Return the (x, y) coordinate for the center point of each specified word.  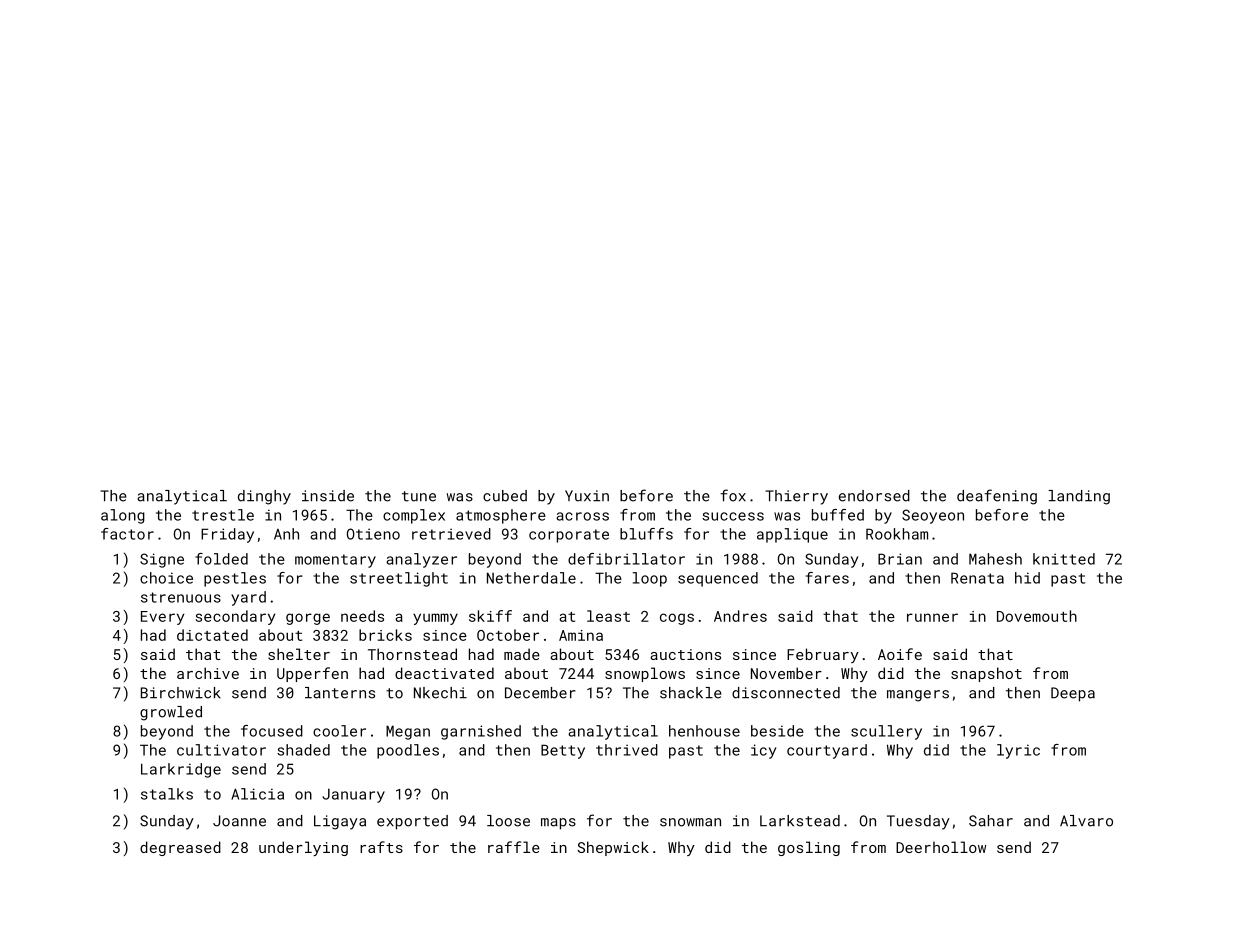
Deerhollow (941, 847)
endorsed (874, 496)
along (123, 516)
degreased (180, 848)
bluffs (646, 534)
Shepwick (613, 848)
